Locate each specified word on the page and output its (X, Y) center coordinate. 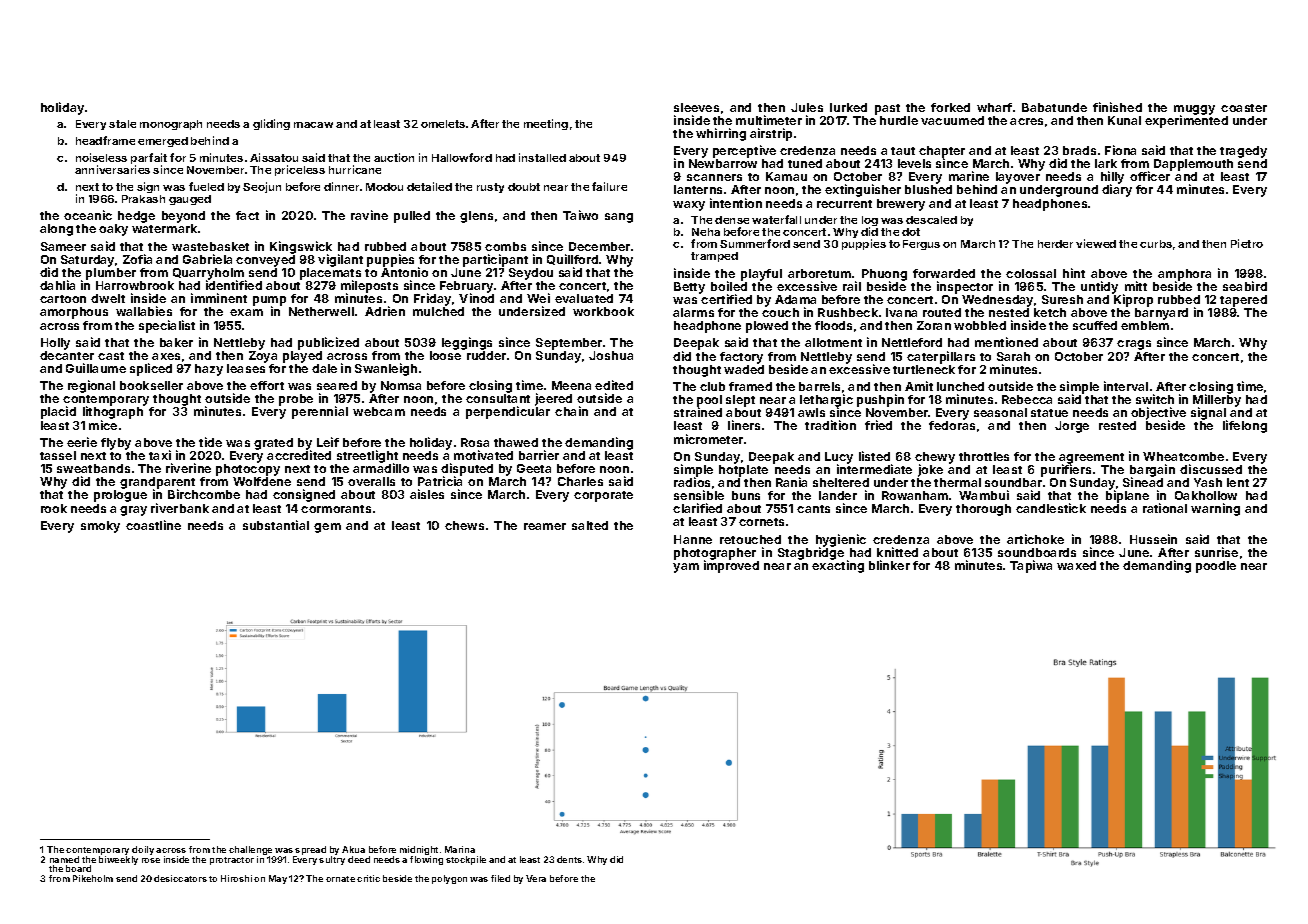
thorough (983, 510)
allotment (833, 342)
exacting (838, 566)
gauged (190, 200)
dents (569, 859)
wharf (994, 107)
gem (327, 528)
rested (1117, 425)
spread (310, 850)
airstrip (771, 134)
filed (500, 878)
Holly (55, 344)
